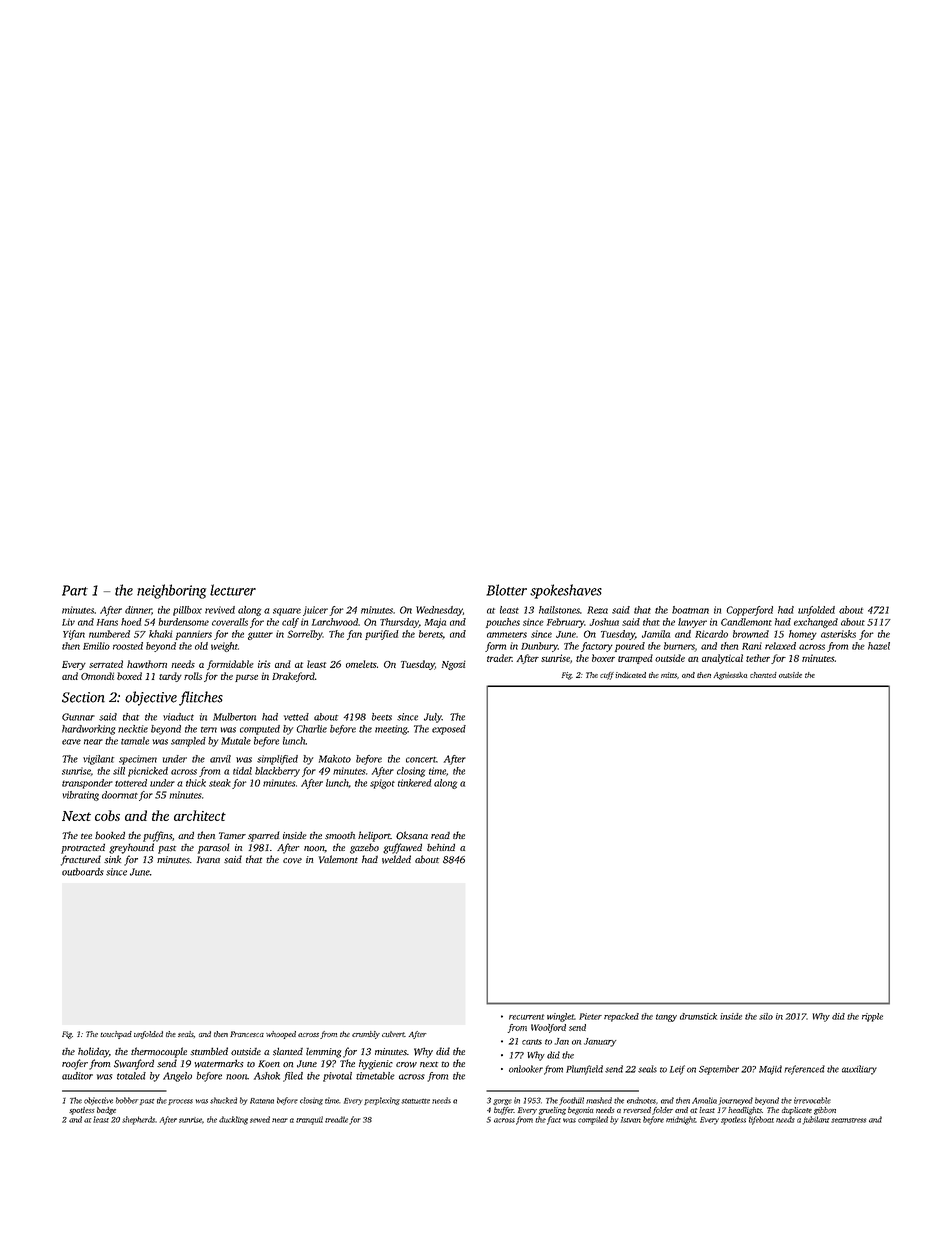  Describe the element at coordinates (749, 611) in the image. I see `Copperford` at that location.
